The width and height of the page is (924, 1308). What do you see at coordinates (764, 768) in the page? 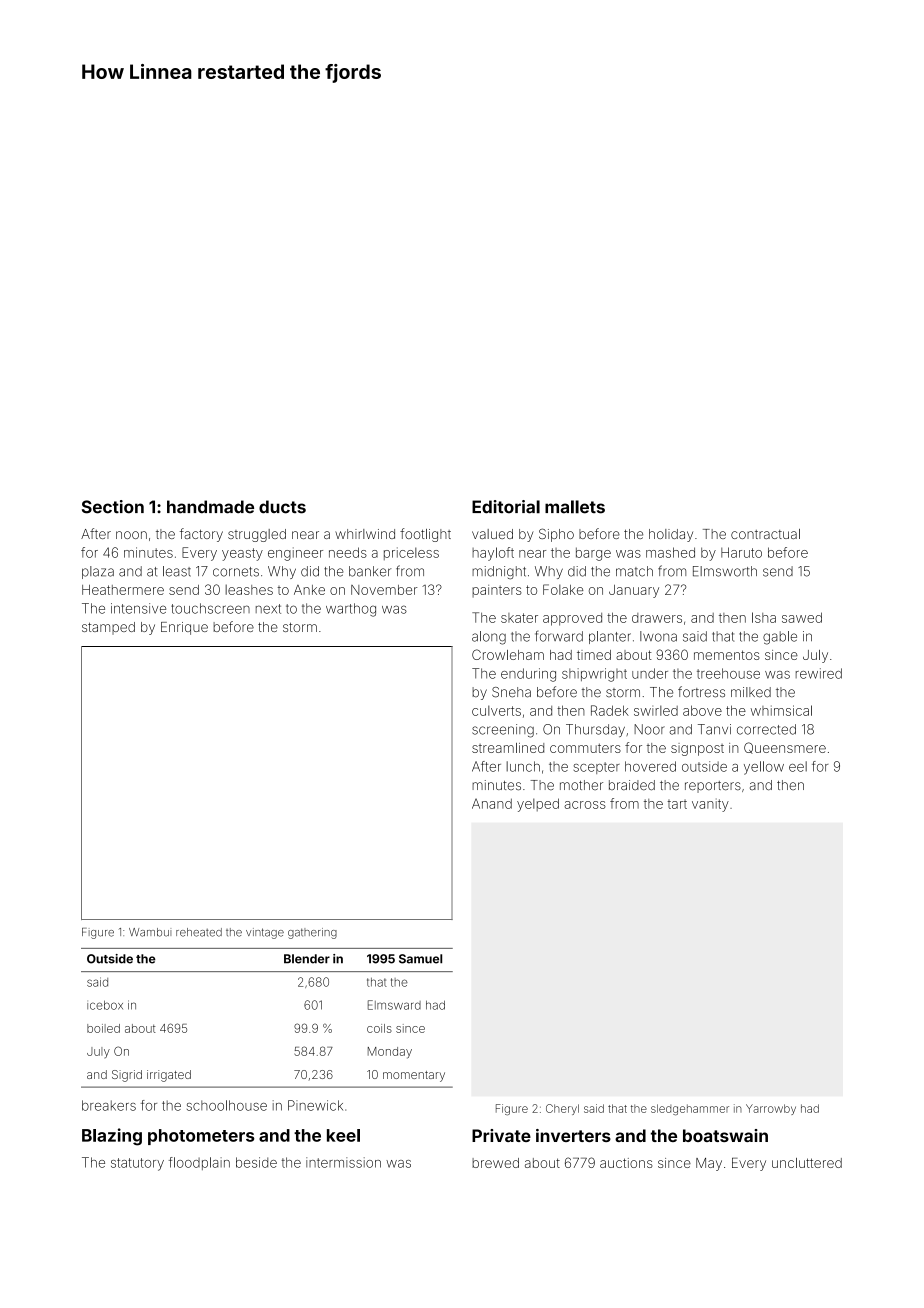
I see `yellow` at bounding box center [764, 768].
